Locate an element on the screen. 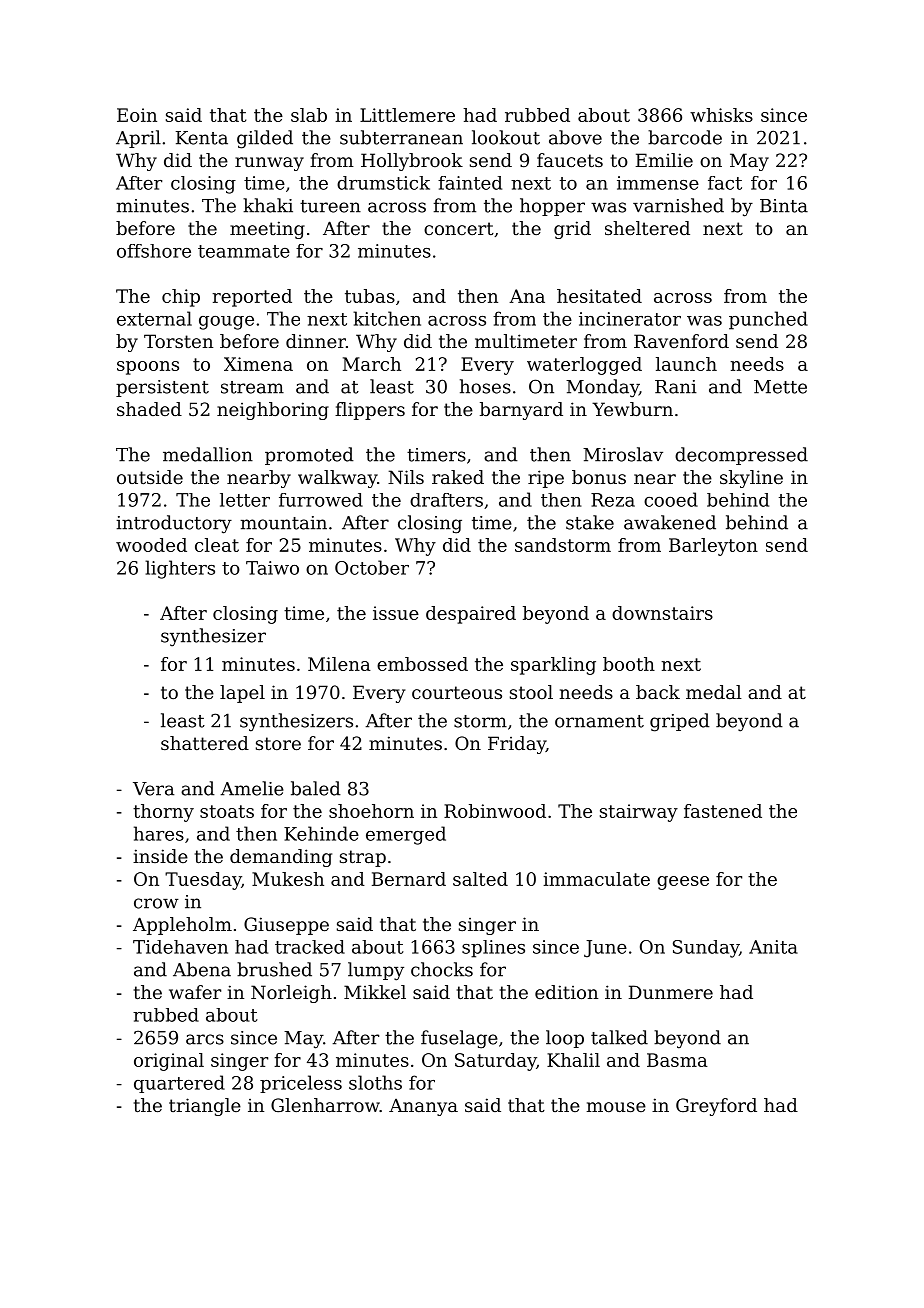  above is located at coordinates (575, 137).
